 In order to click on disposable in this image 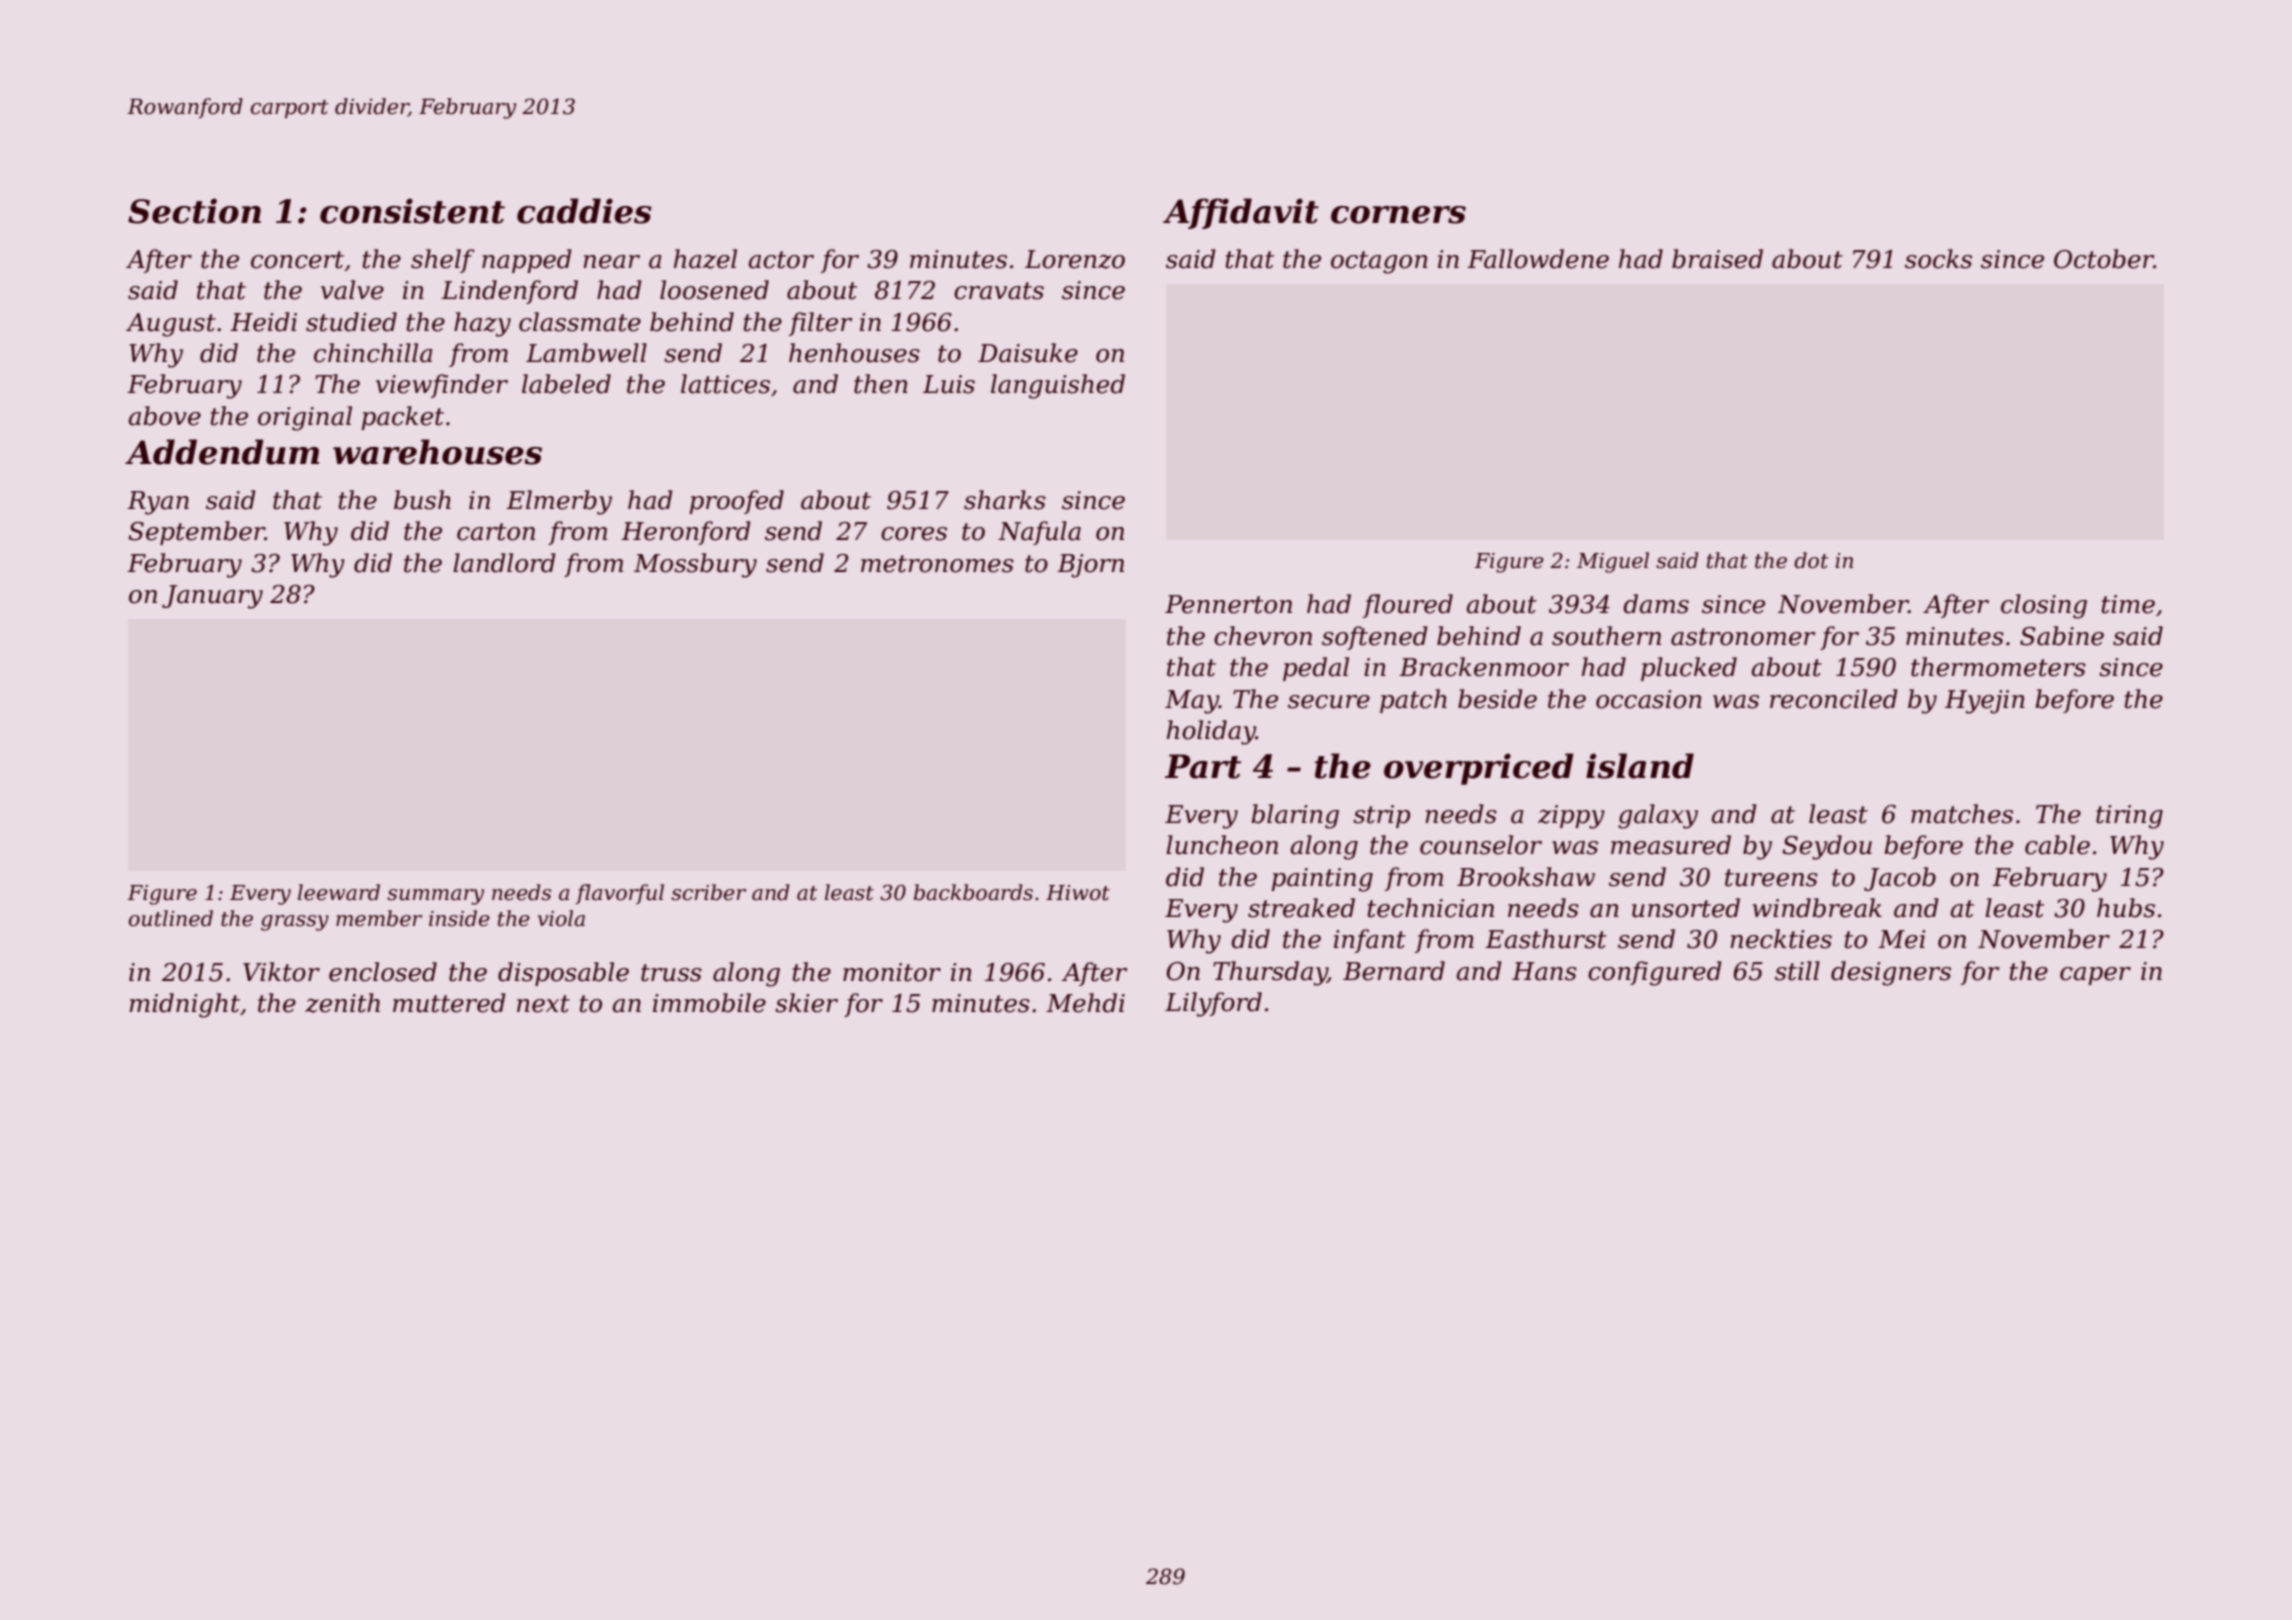, I will do `click(563, 974)`.
